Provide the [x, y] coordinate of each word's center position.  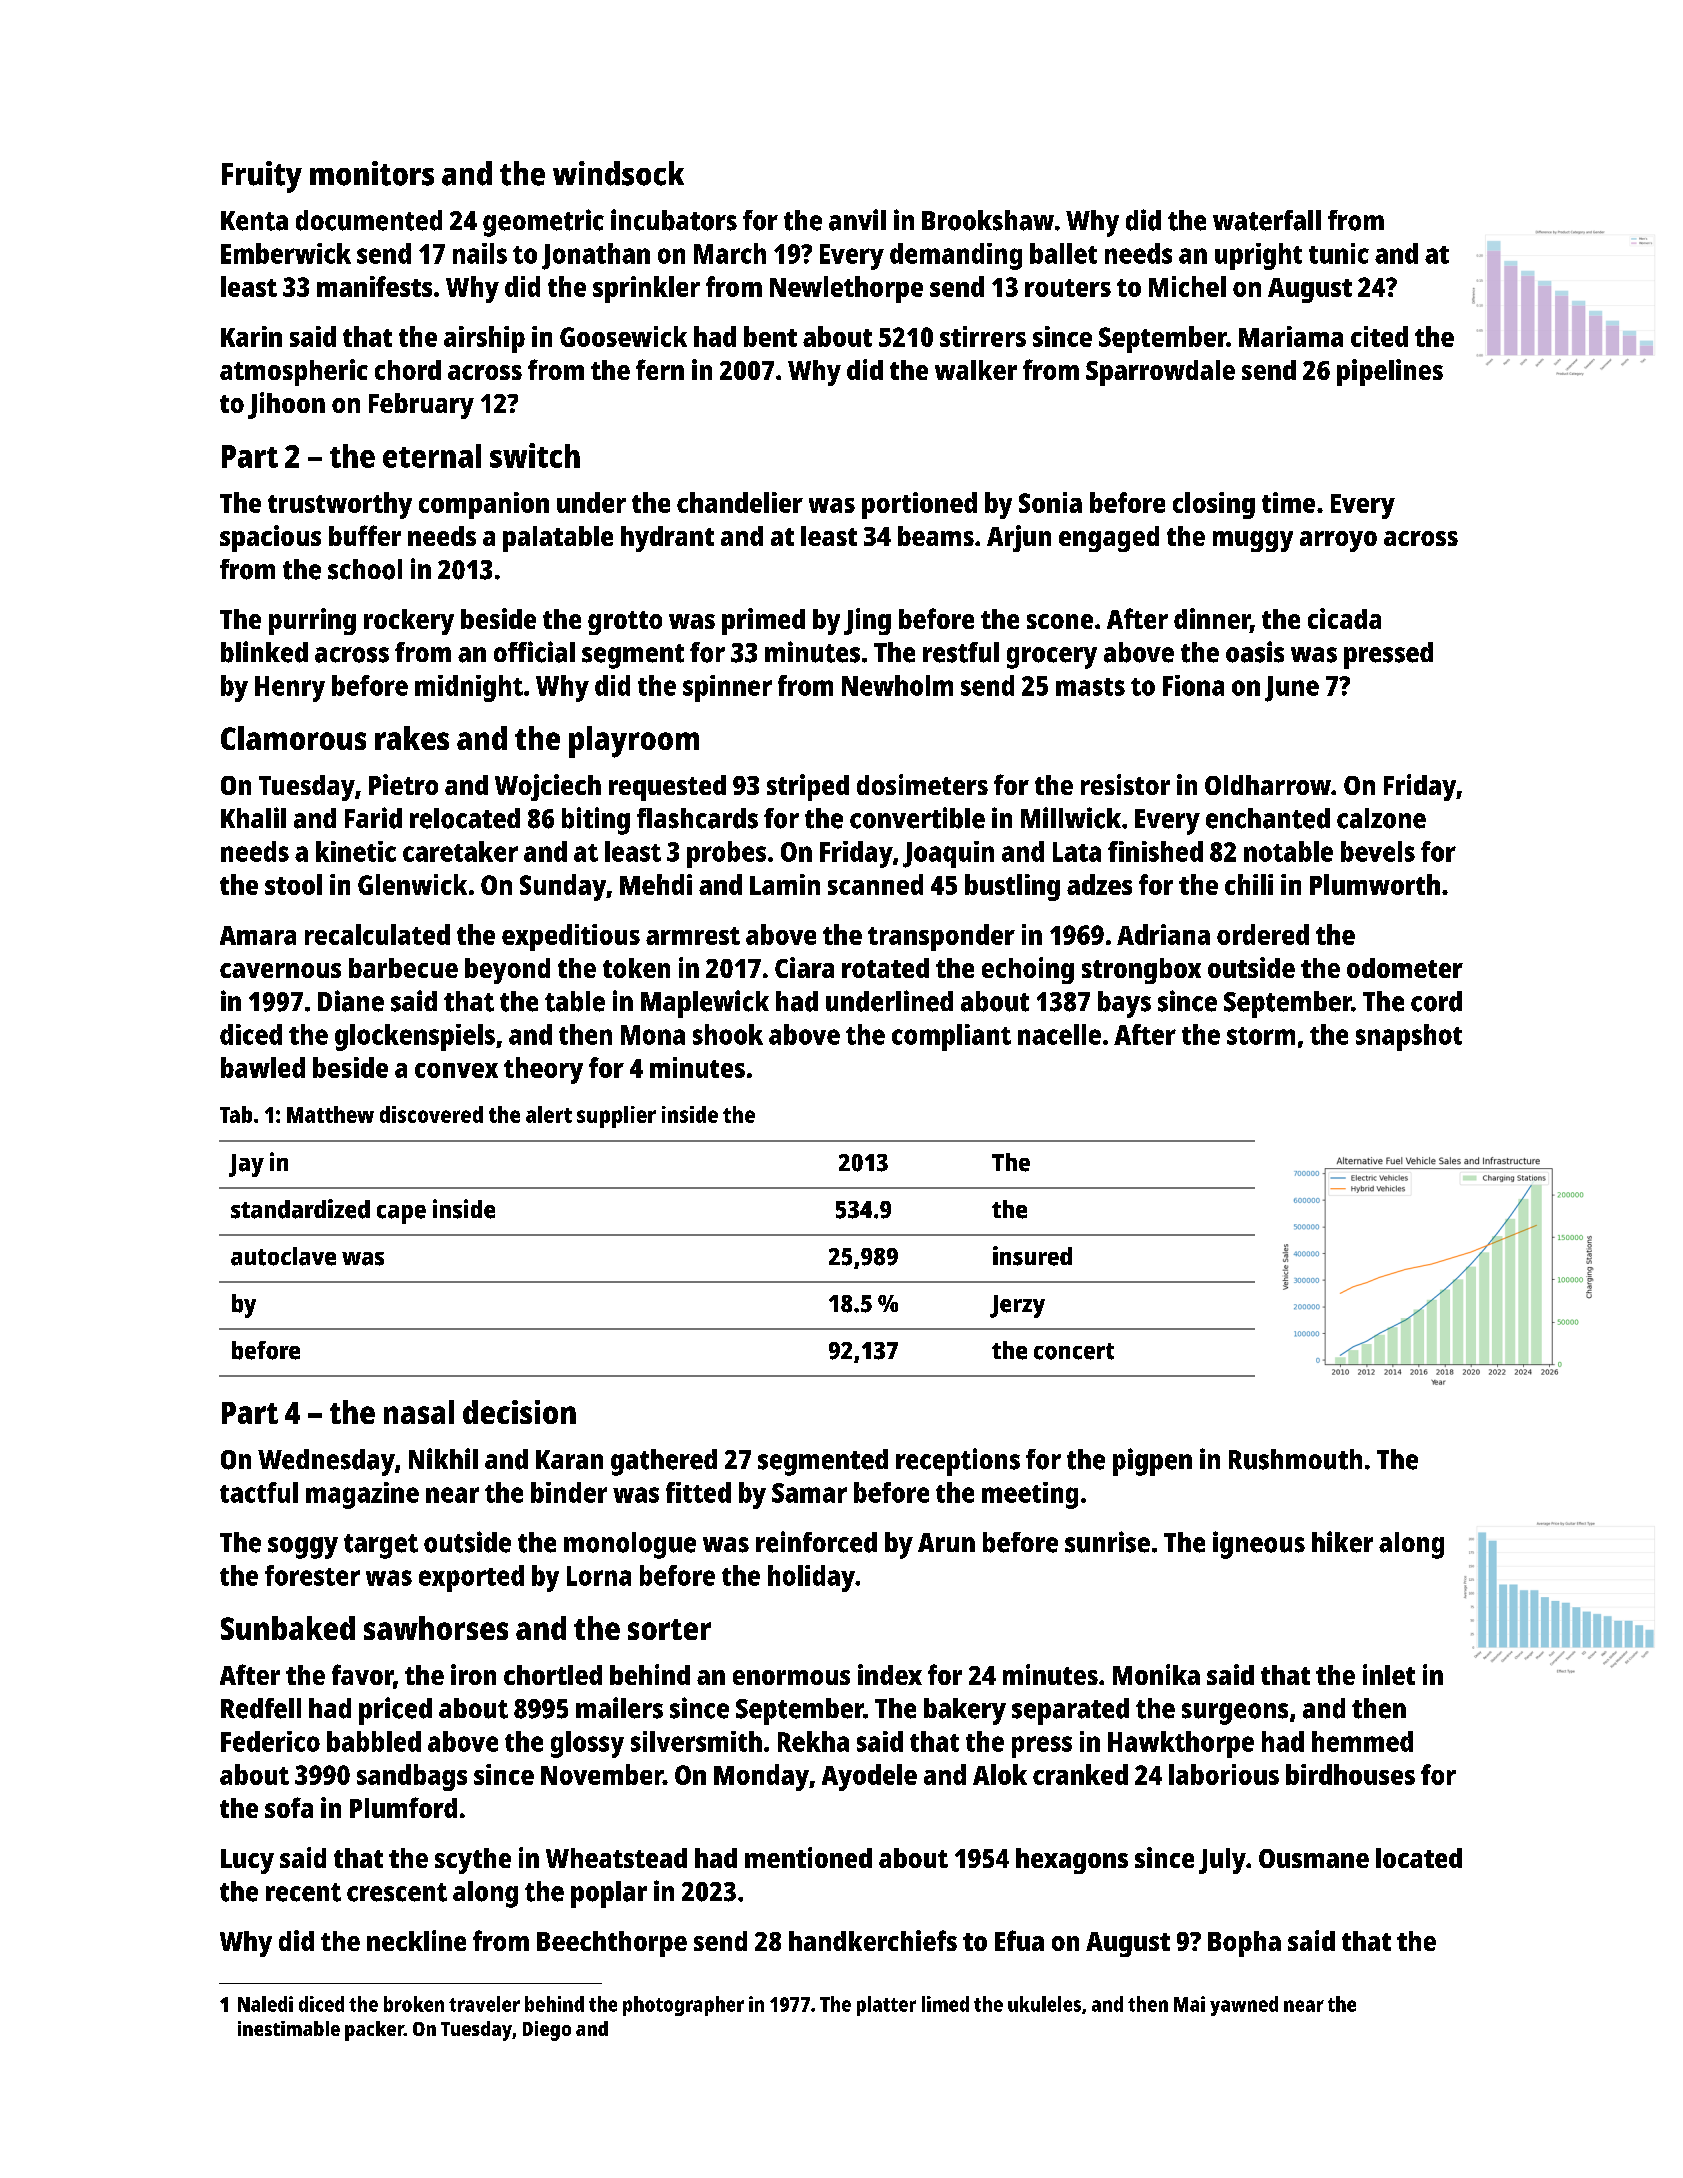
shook [728, 1034]
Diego [547, 2031]
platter [886, 2006]
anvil [857, 220]
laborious [1224, 1774]
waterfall [1267, 220]
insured [1032, 1256]
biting [596, 821]
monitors [372, 173]
